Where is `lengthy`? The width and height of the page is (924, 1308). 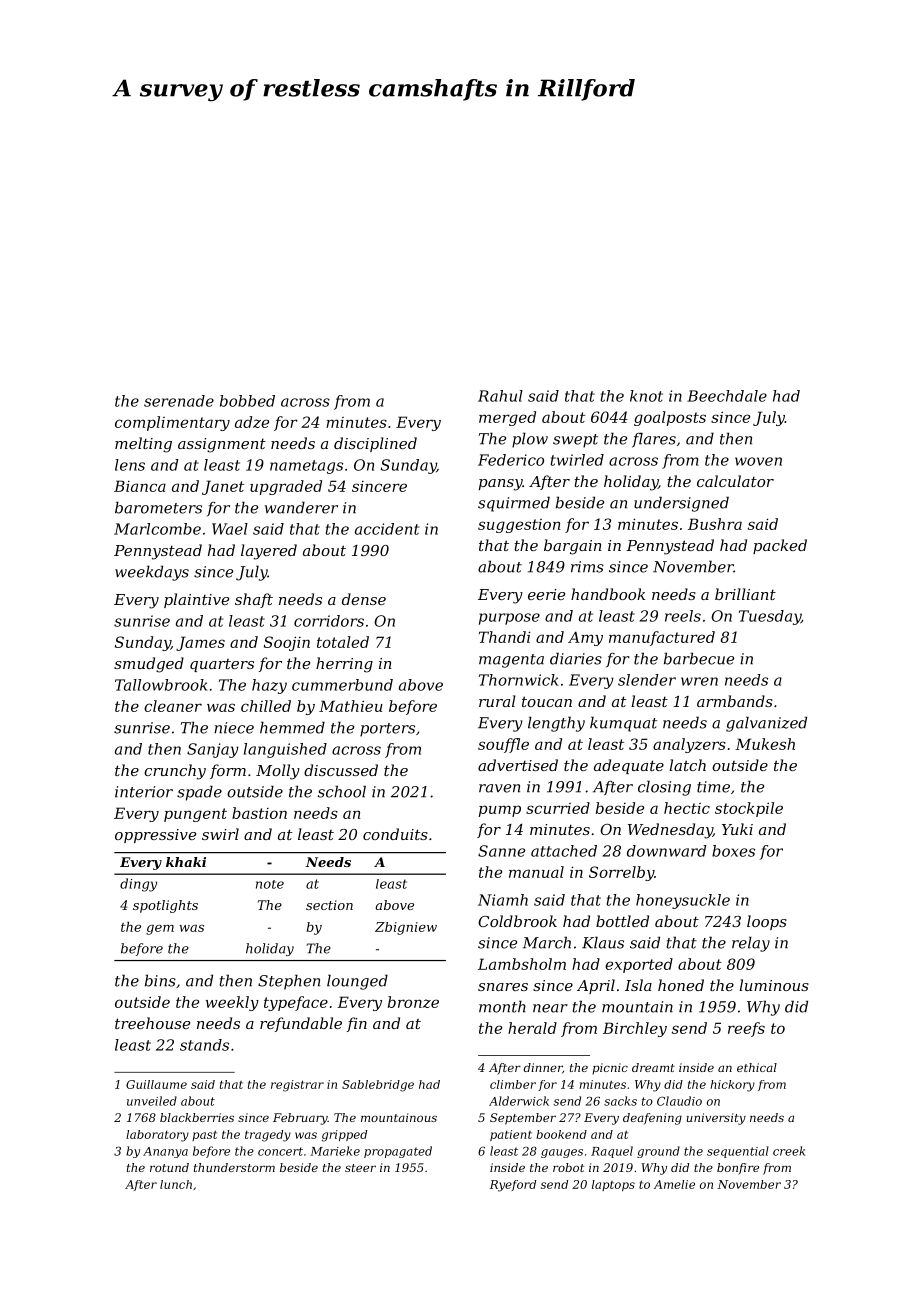 lengthy is located at coordinates (556, 724).
